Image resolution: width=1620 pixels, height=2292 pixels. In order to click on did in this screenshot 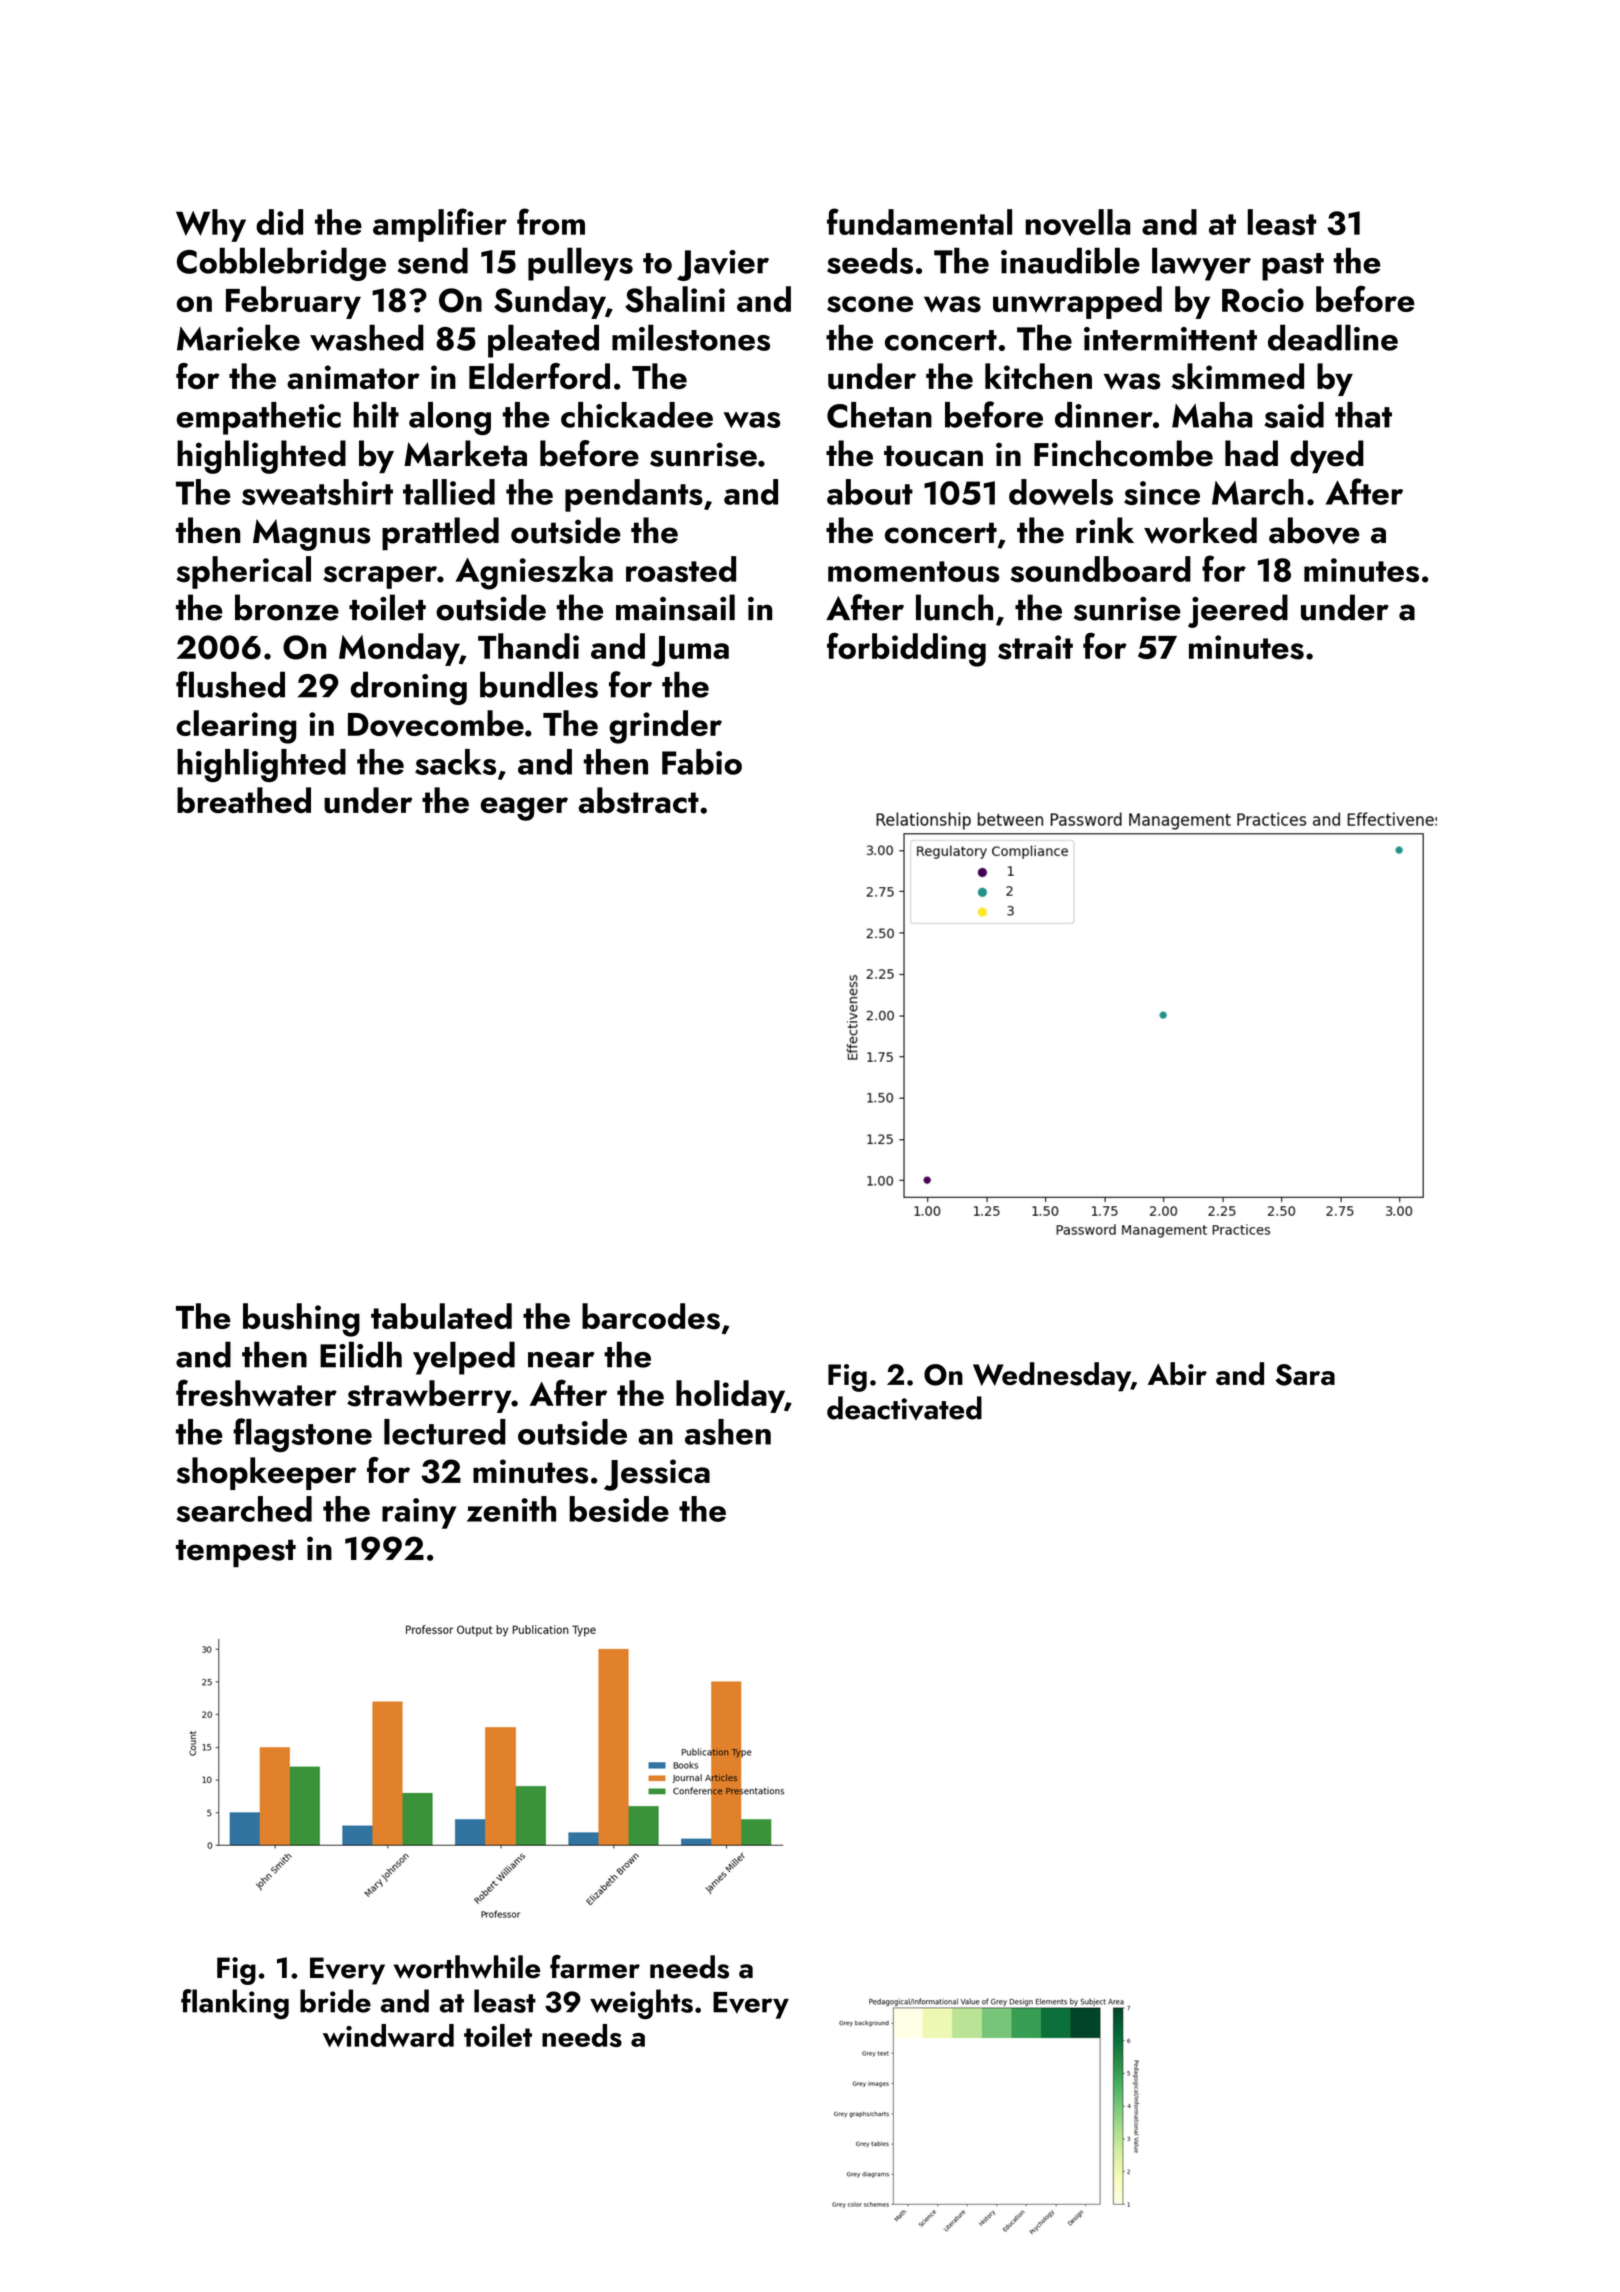, I will do `click(279, 222)`.
